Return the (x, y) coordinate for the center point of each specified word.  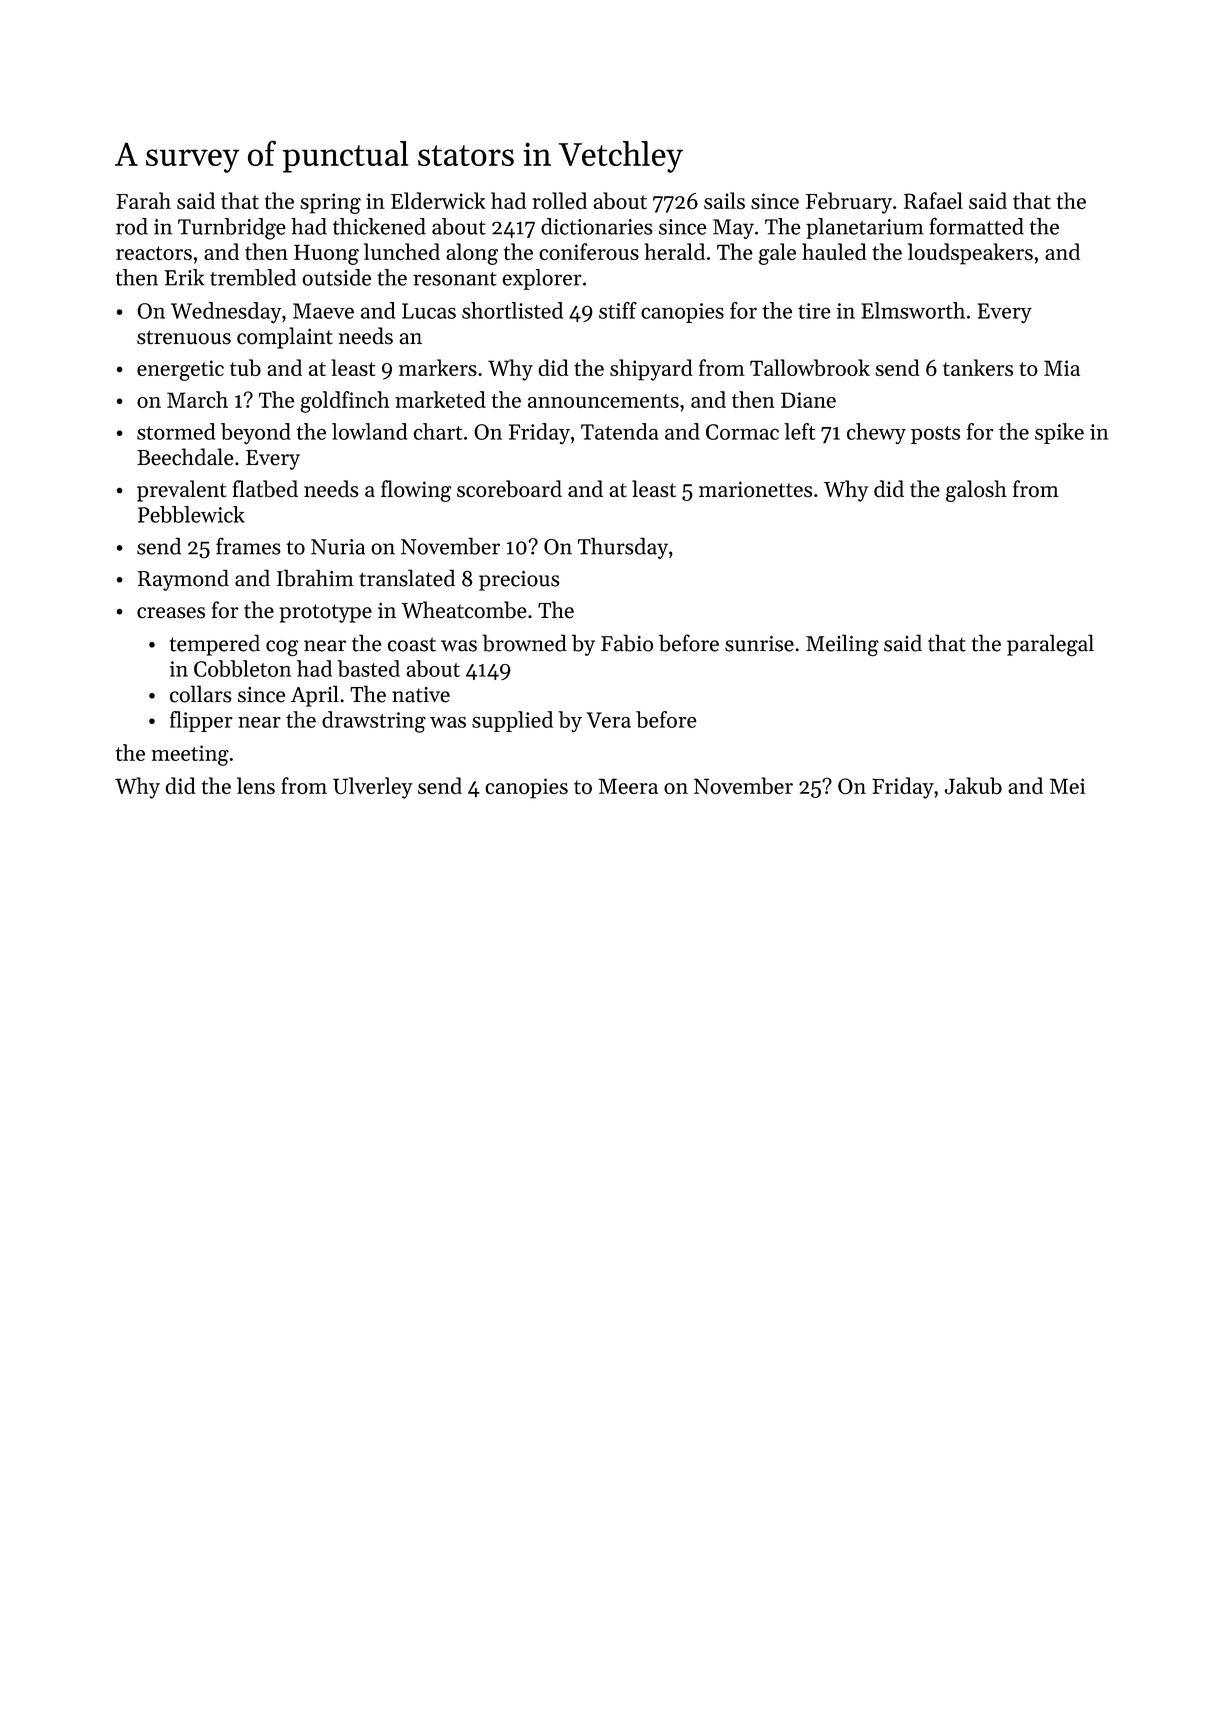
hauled (834, 251)
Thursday (623, 548)
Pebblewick (191, 514)
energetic (180, 370)
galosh (976, 491)
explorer (542, 279)
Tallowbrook (810, 367)
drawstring (374, 722)
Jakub (973, 786)
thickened (379, 226)
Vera (608, 720)
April (315, 696)
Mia (1062, 368)
